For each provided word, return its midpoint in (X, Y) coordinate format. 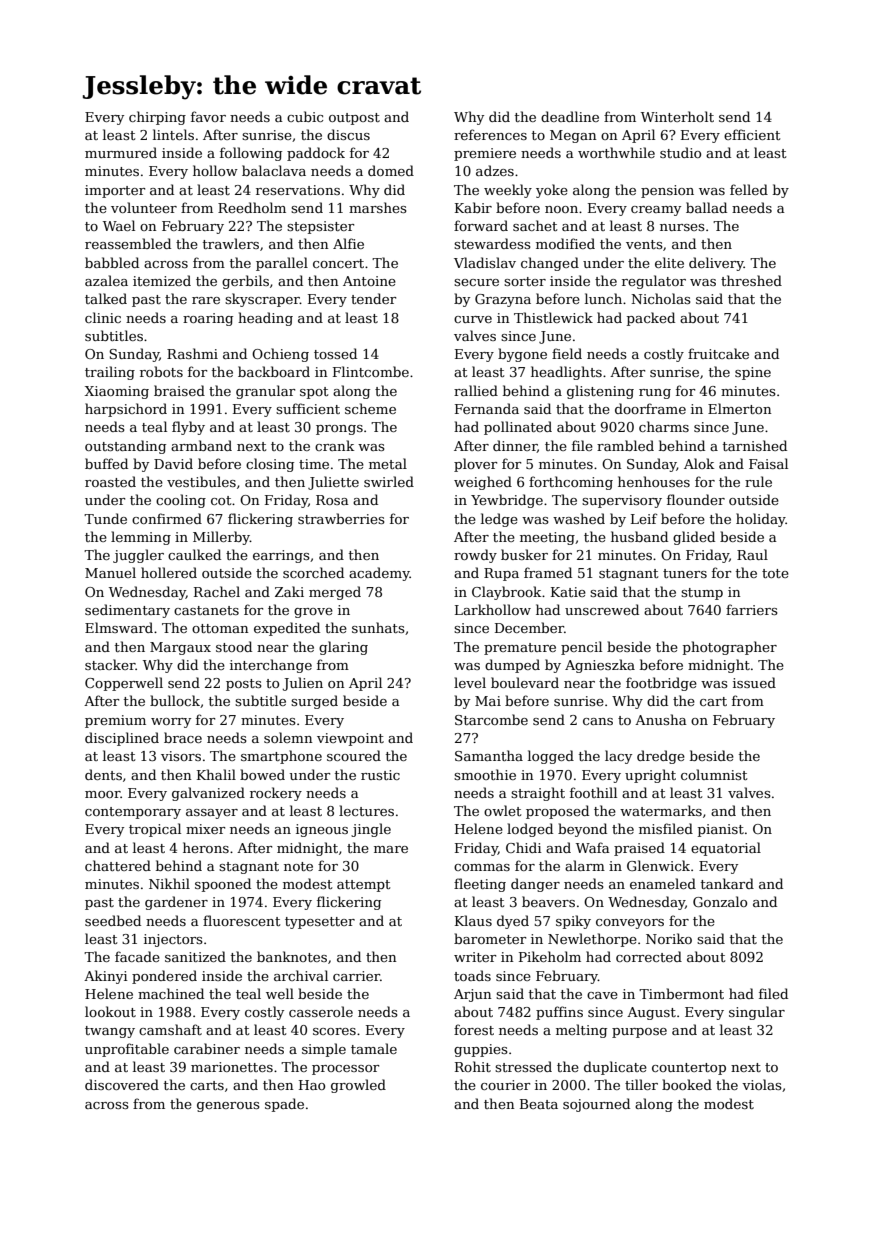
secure (476, 282)
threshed (751, 280)
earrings (281, 556)
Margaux (180, 648)
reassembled (128, 243)
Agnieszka (600, 666)
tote (775, 573)
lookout (110, 1011)
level (470, 682)
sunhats (378, 627)
